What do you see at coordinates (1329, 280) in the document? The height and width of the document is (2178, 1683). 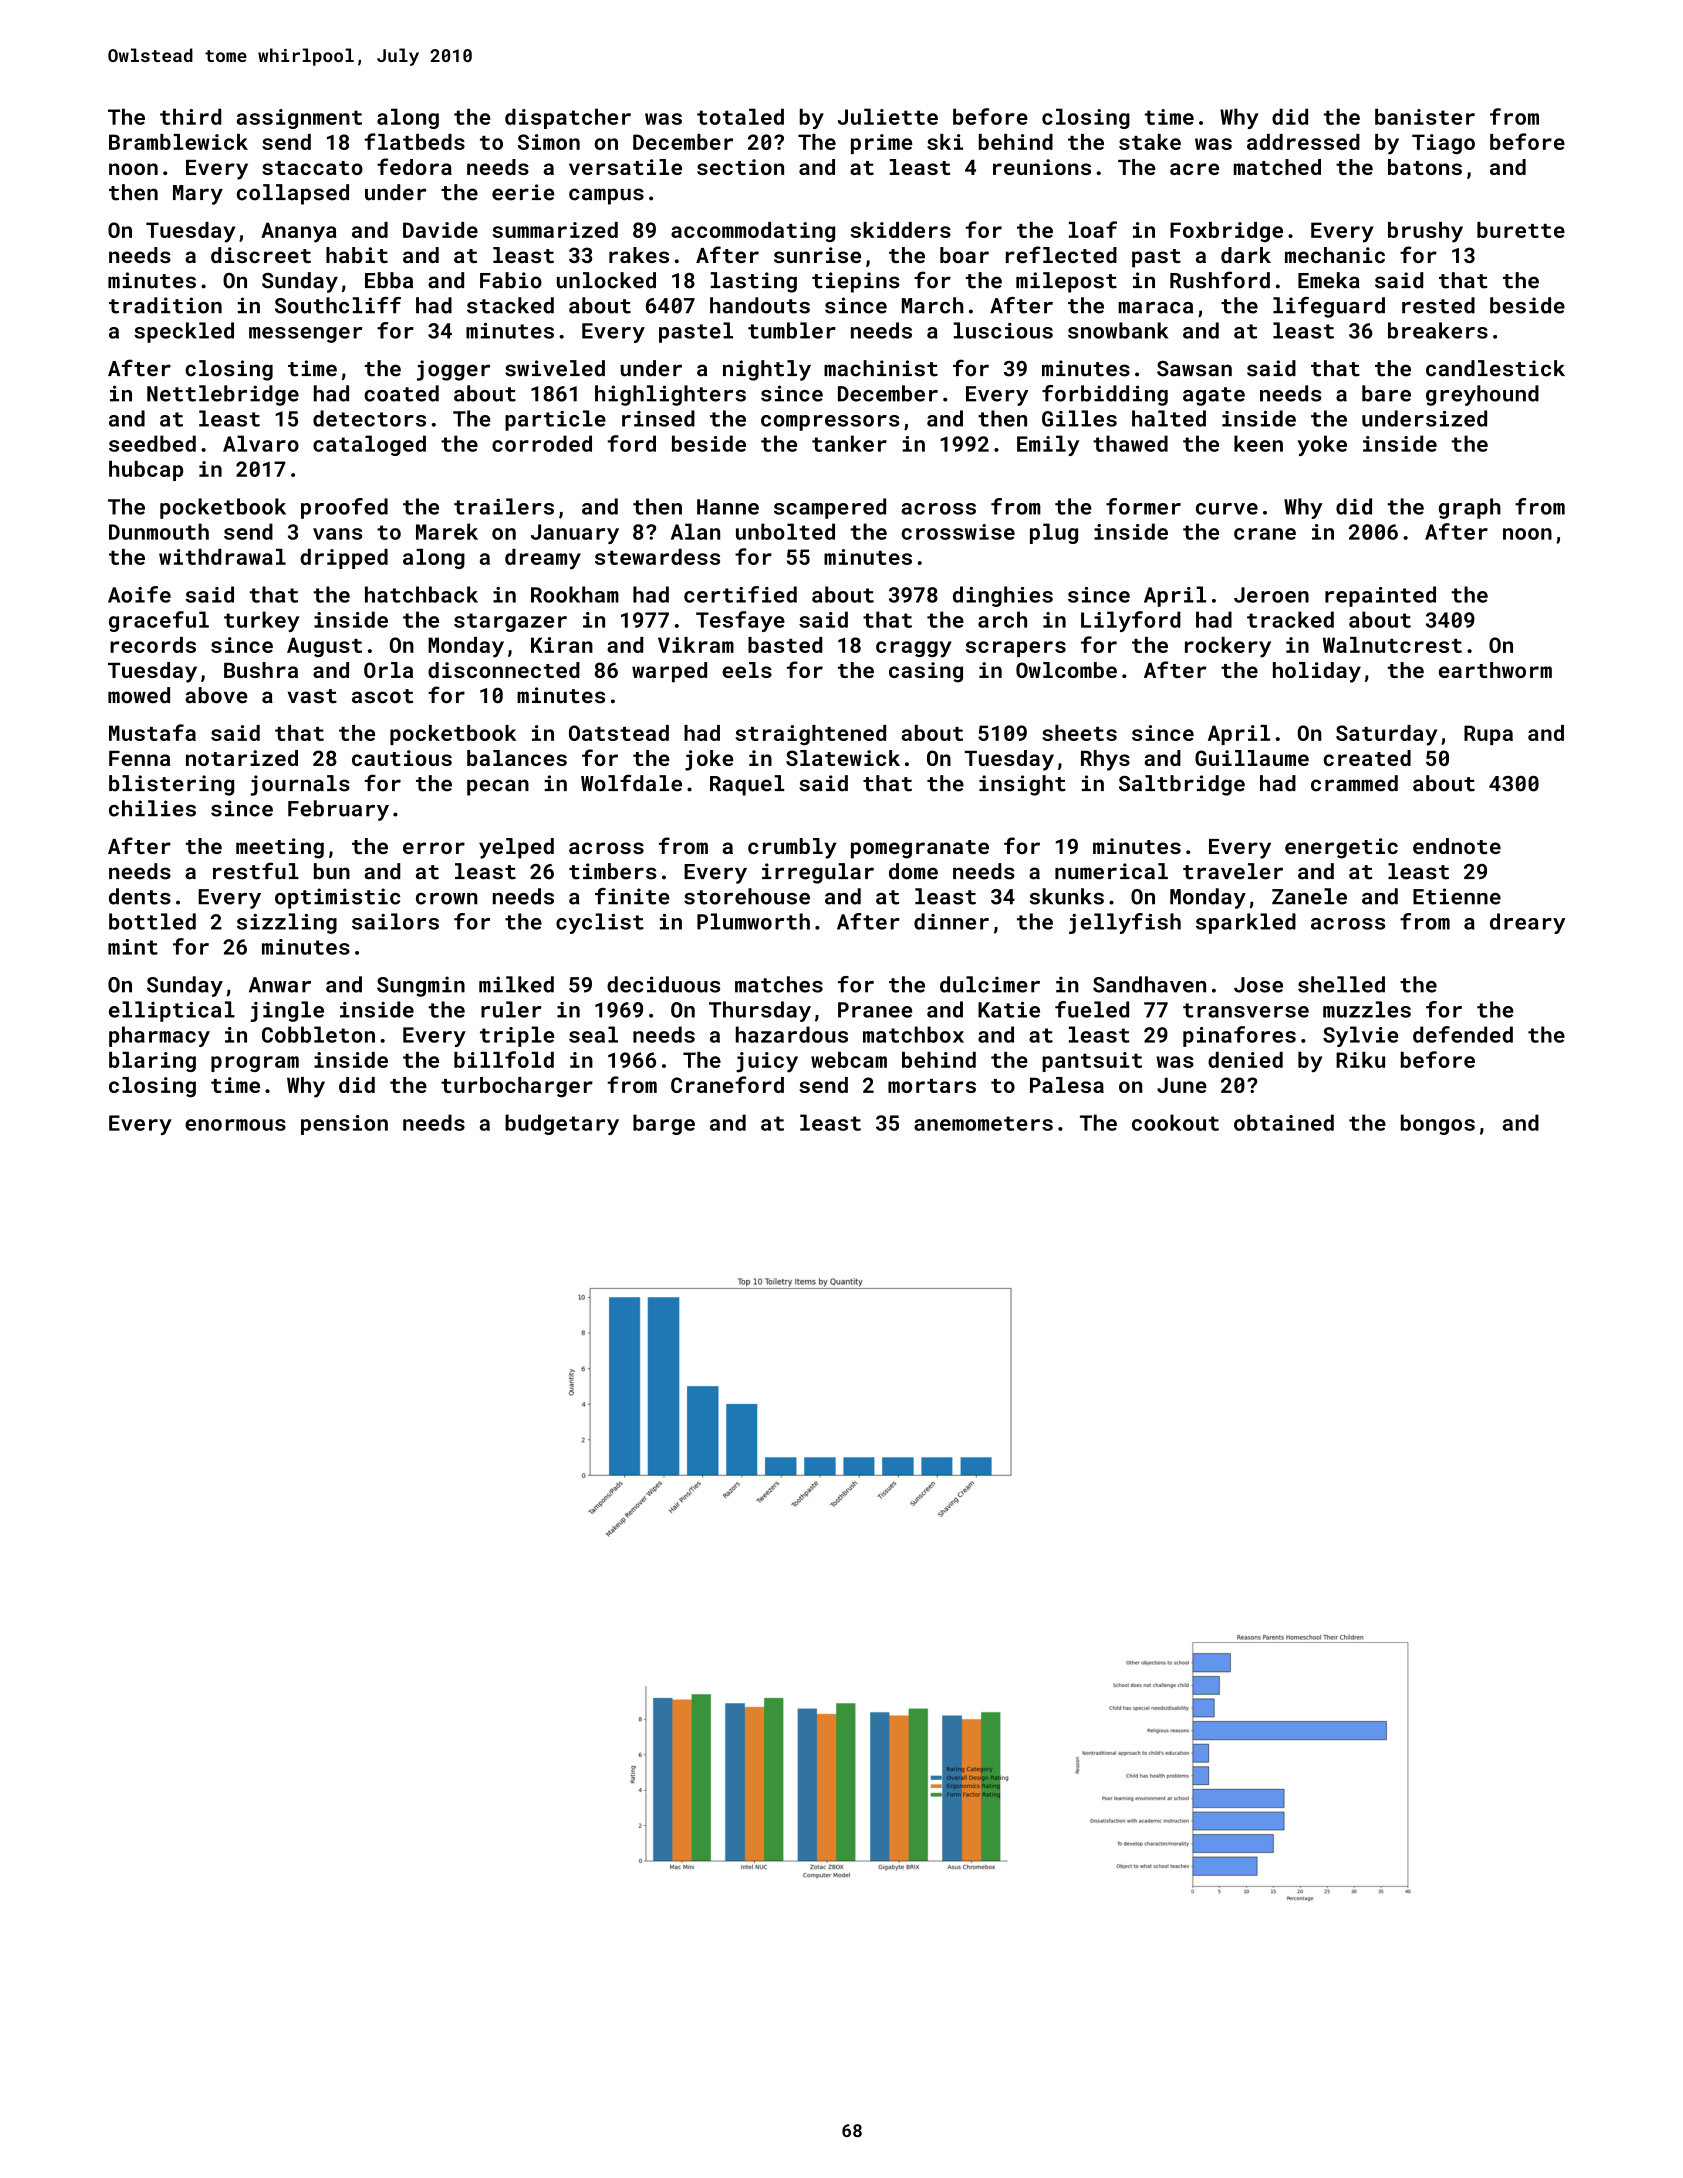 I see `Emeka` at bounding box center [1329, 280].
